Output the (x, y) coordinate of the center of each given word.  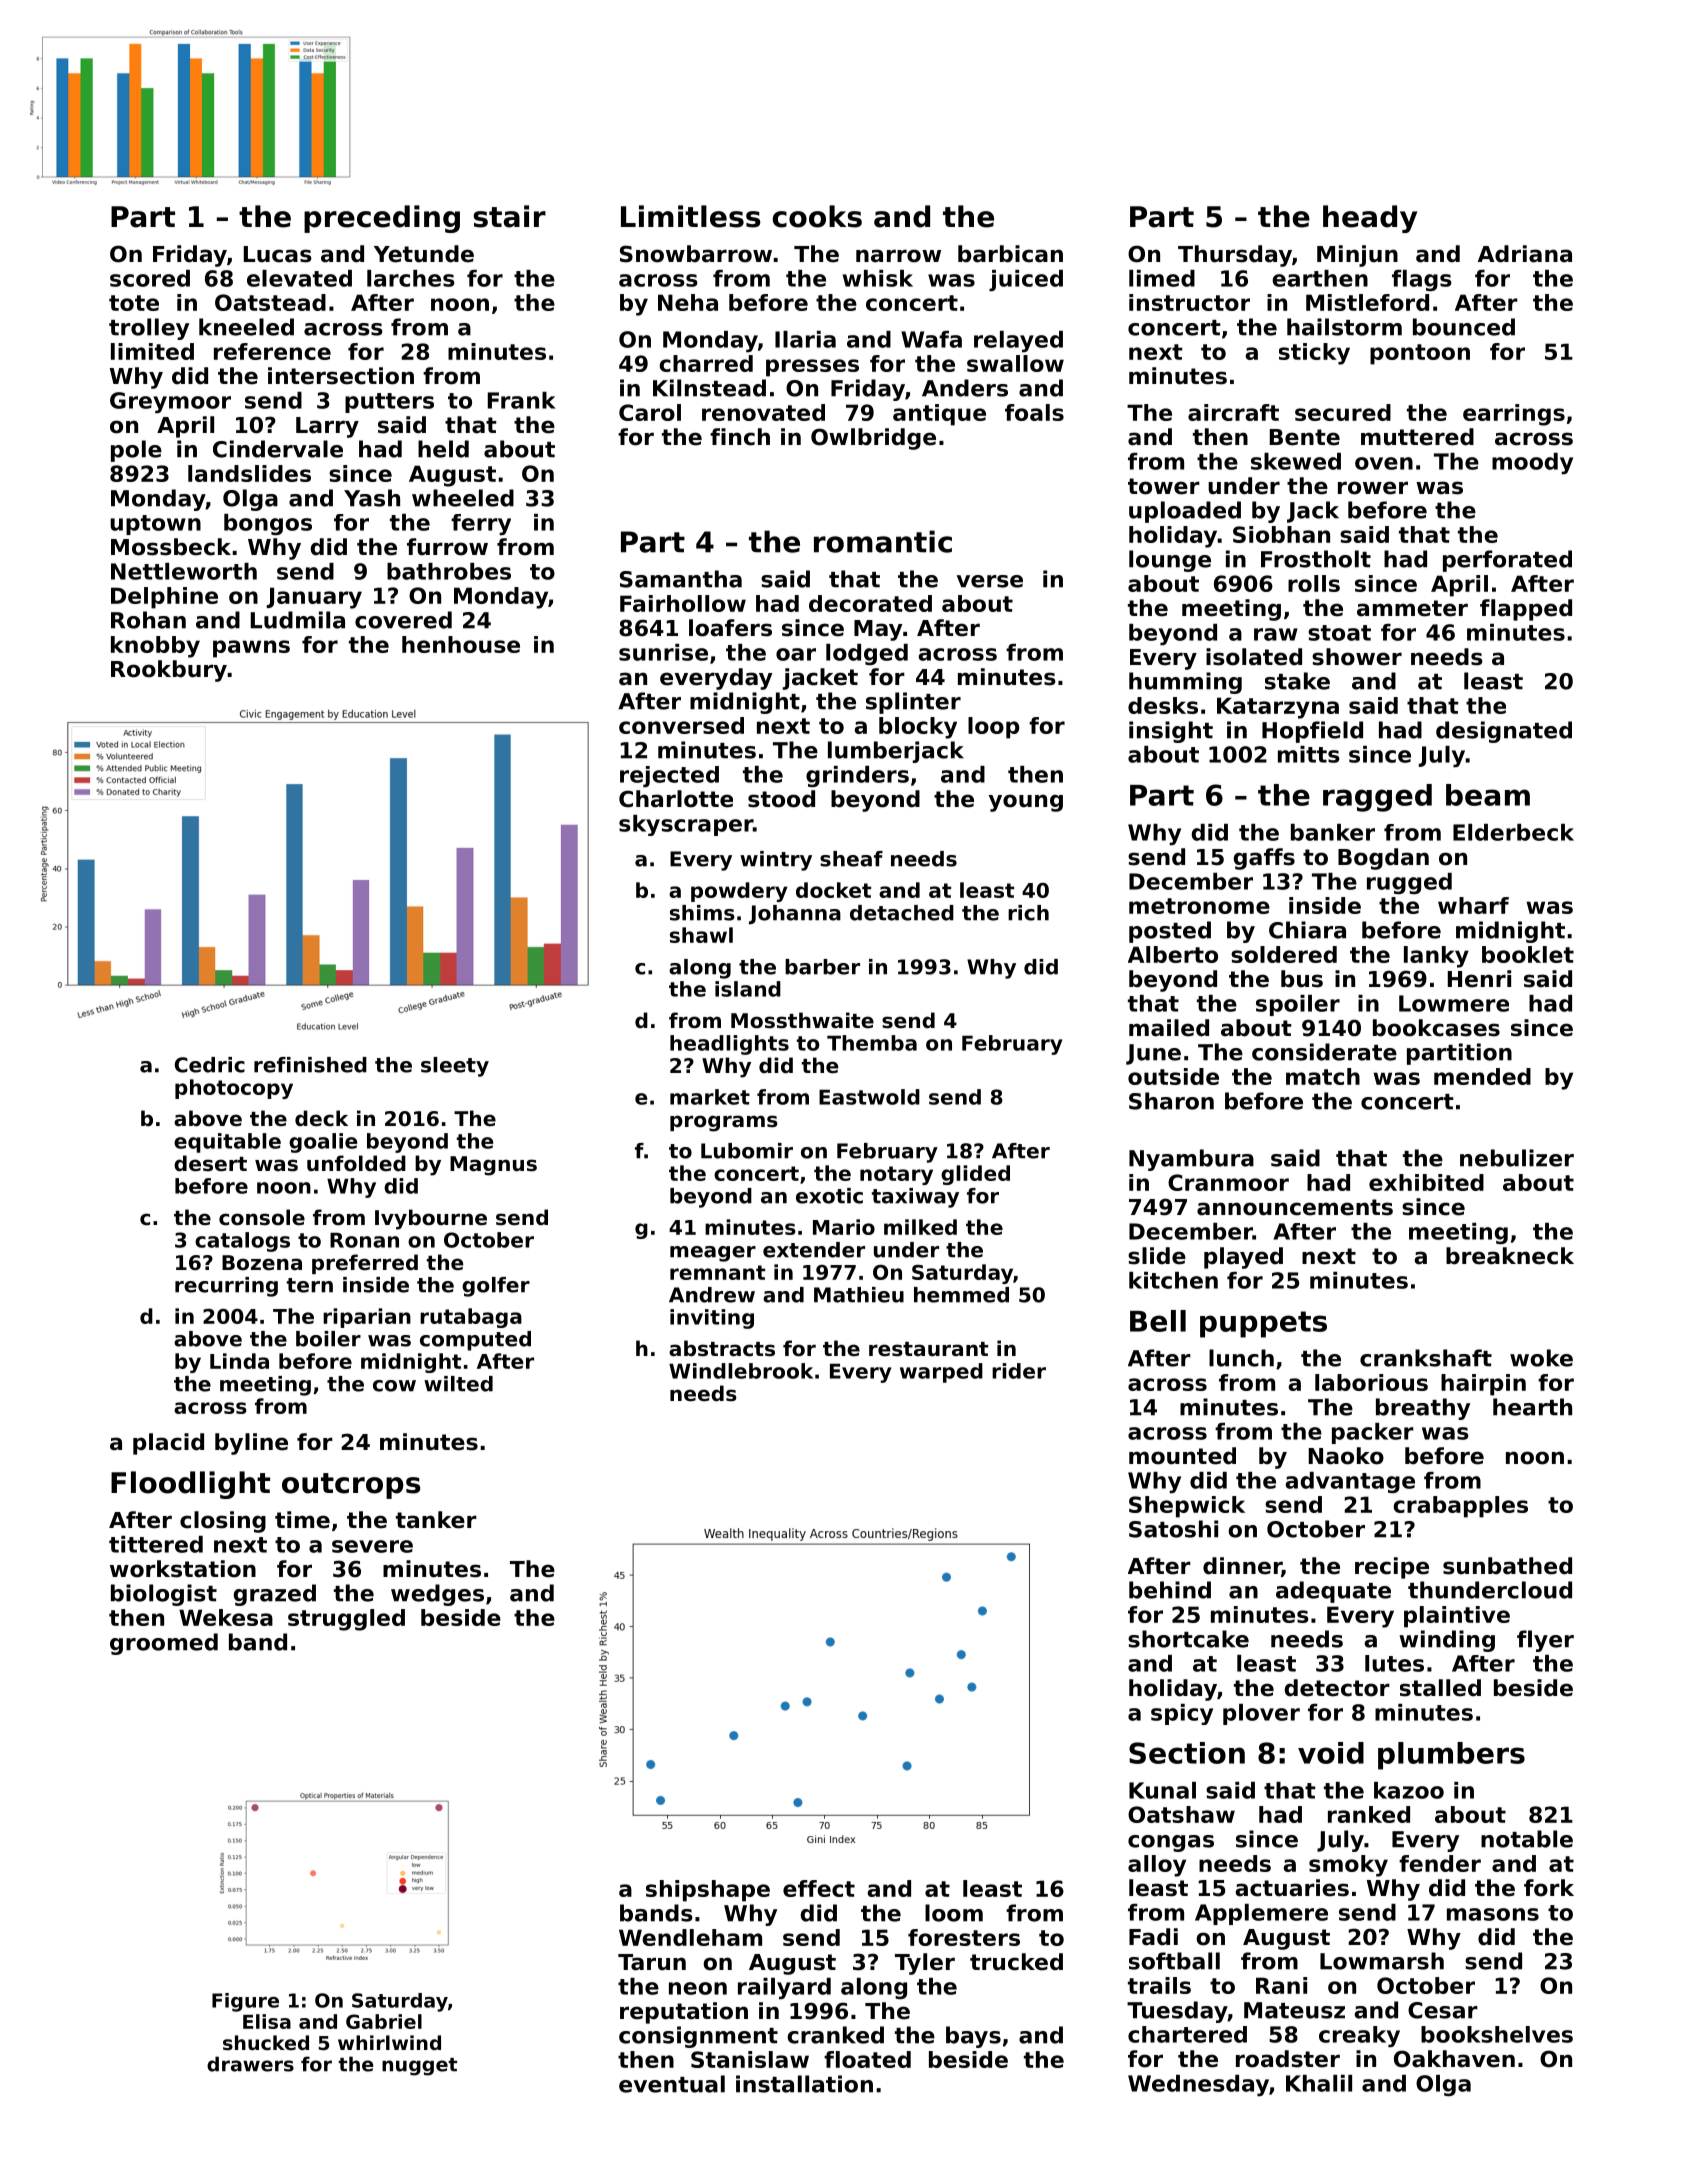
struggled (346, 1620)
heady (1370, 219)
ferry (481, 525)
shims (702, 913)
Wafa (931, 339)
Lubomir (747, 1151)
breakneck (1510, 1256)
